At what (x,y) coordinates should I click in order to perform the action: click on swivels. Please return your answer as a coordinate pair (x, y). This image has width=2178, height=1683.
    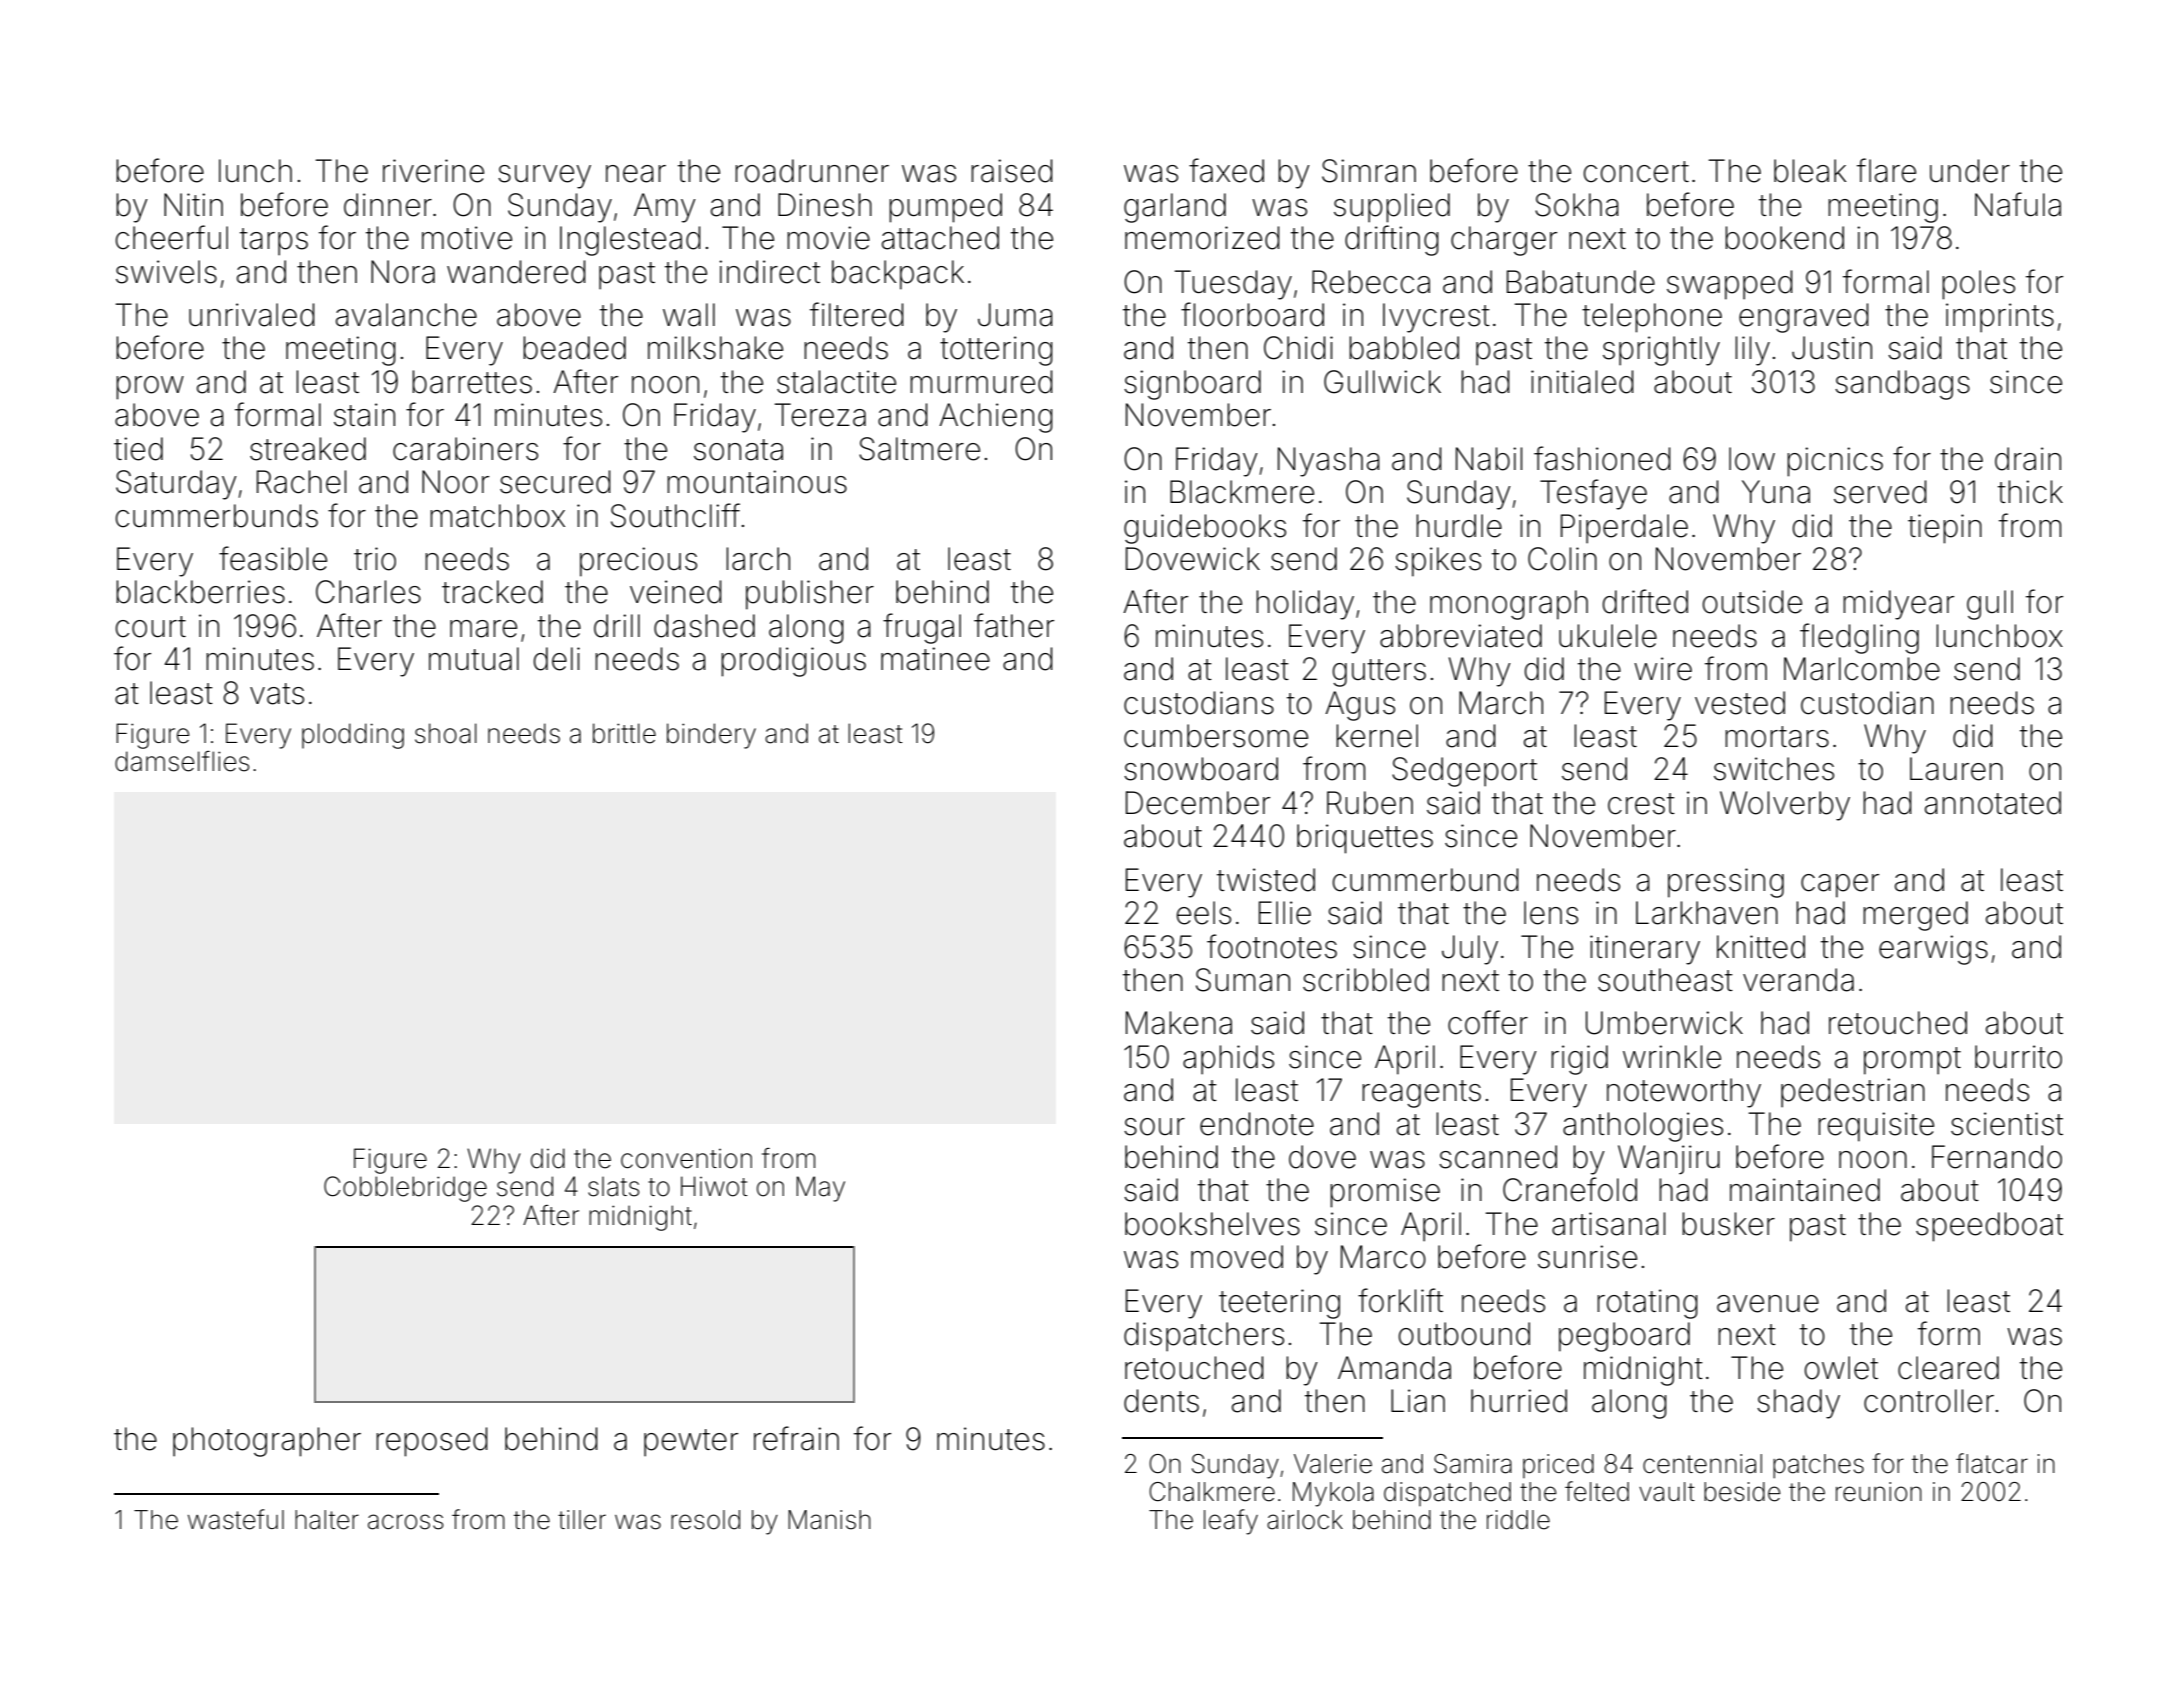
    Looking at the image, I should click on (166, 272).
